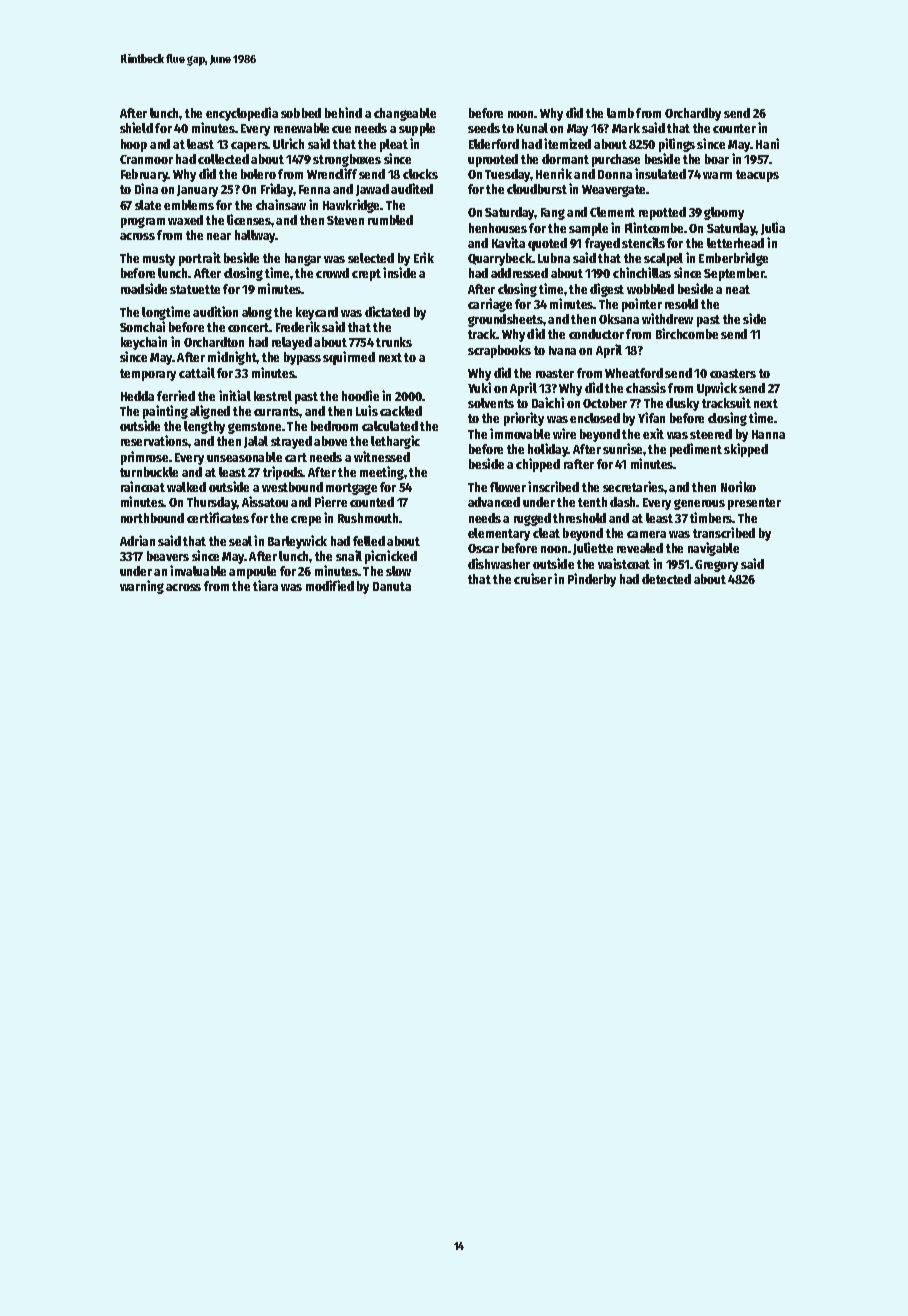 This page has height=1316, width=908. I want to click on addressed, so click(519, 273).
